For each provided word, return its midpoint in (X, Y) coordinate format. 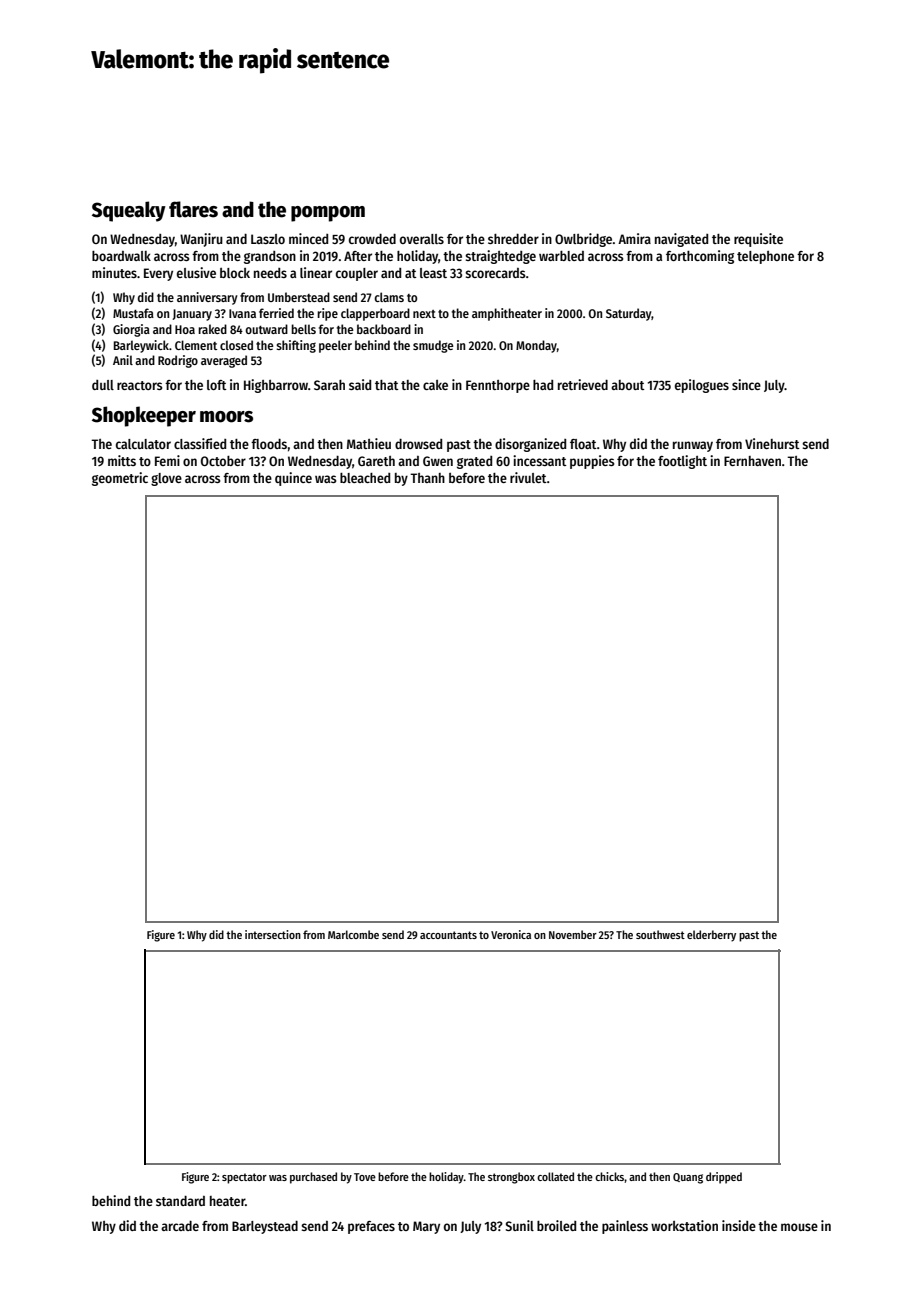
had (543, 385)
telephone (765, 257)
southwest (660, 934)
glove (166, 479)
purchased (313, 1178)
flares (193, 209)
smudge (433, 346)
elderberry (711, 936)
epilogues (702, 386)
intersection (273, 934)
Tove (365, 1177)
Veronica (511, 934)
